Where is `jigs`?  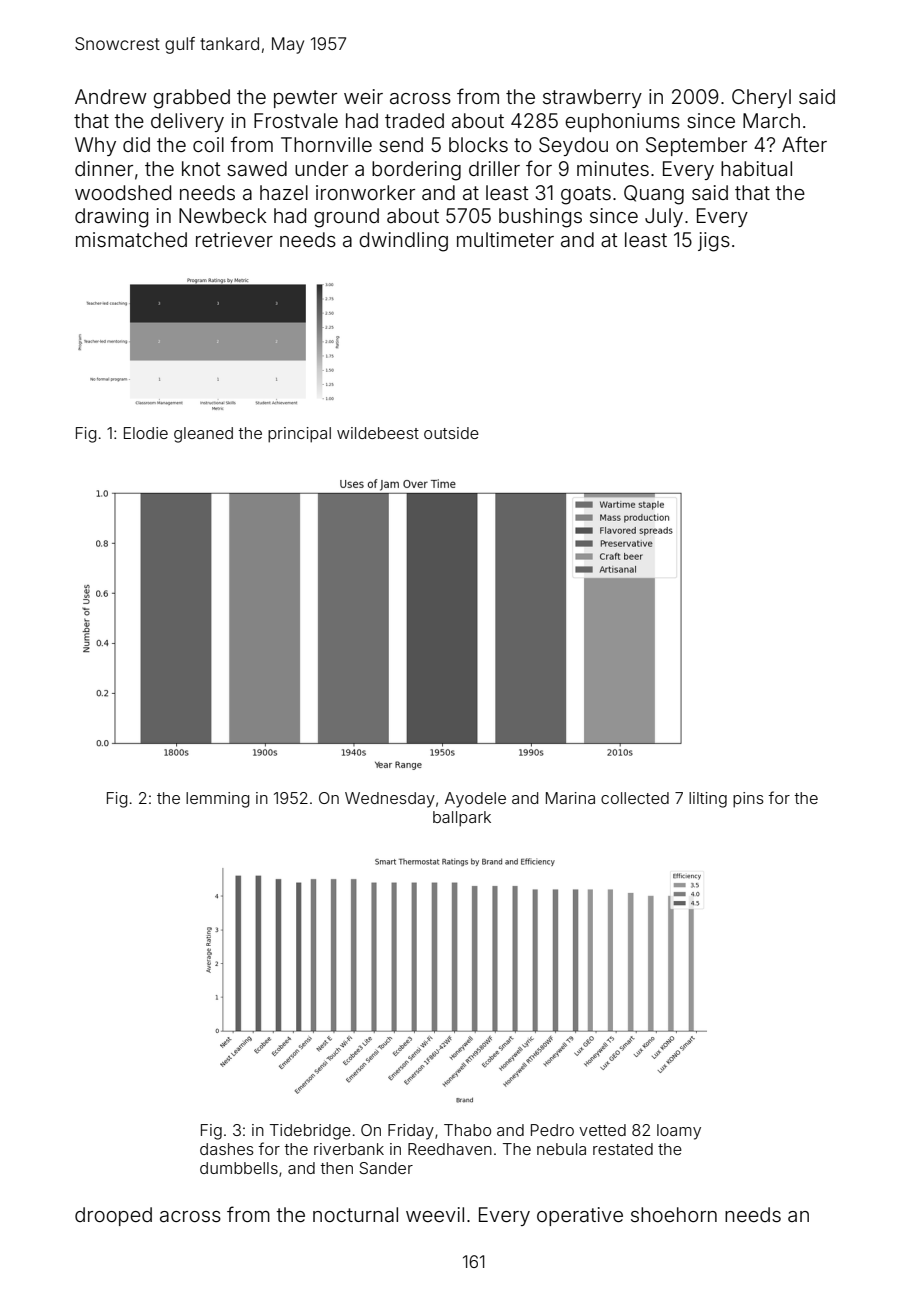
jigs is located at coordinates (714, 242).
